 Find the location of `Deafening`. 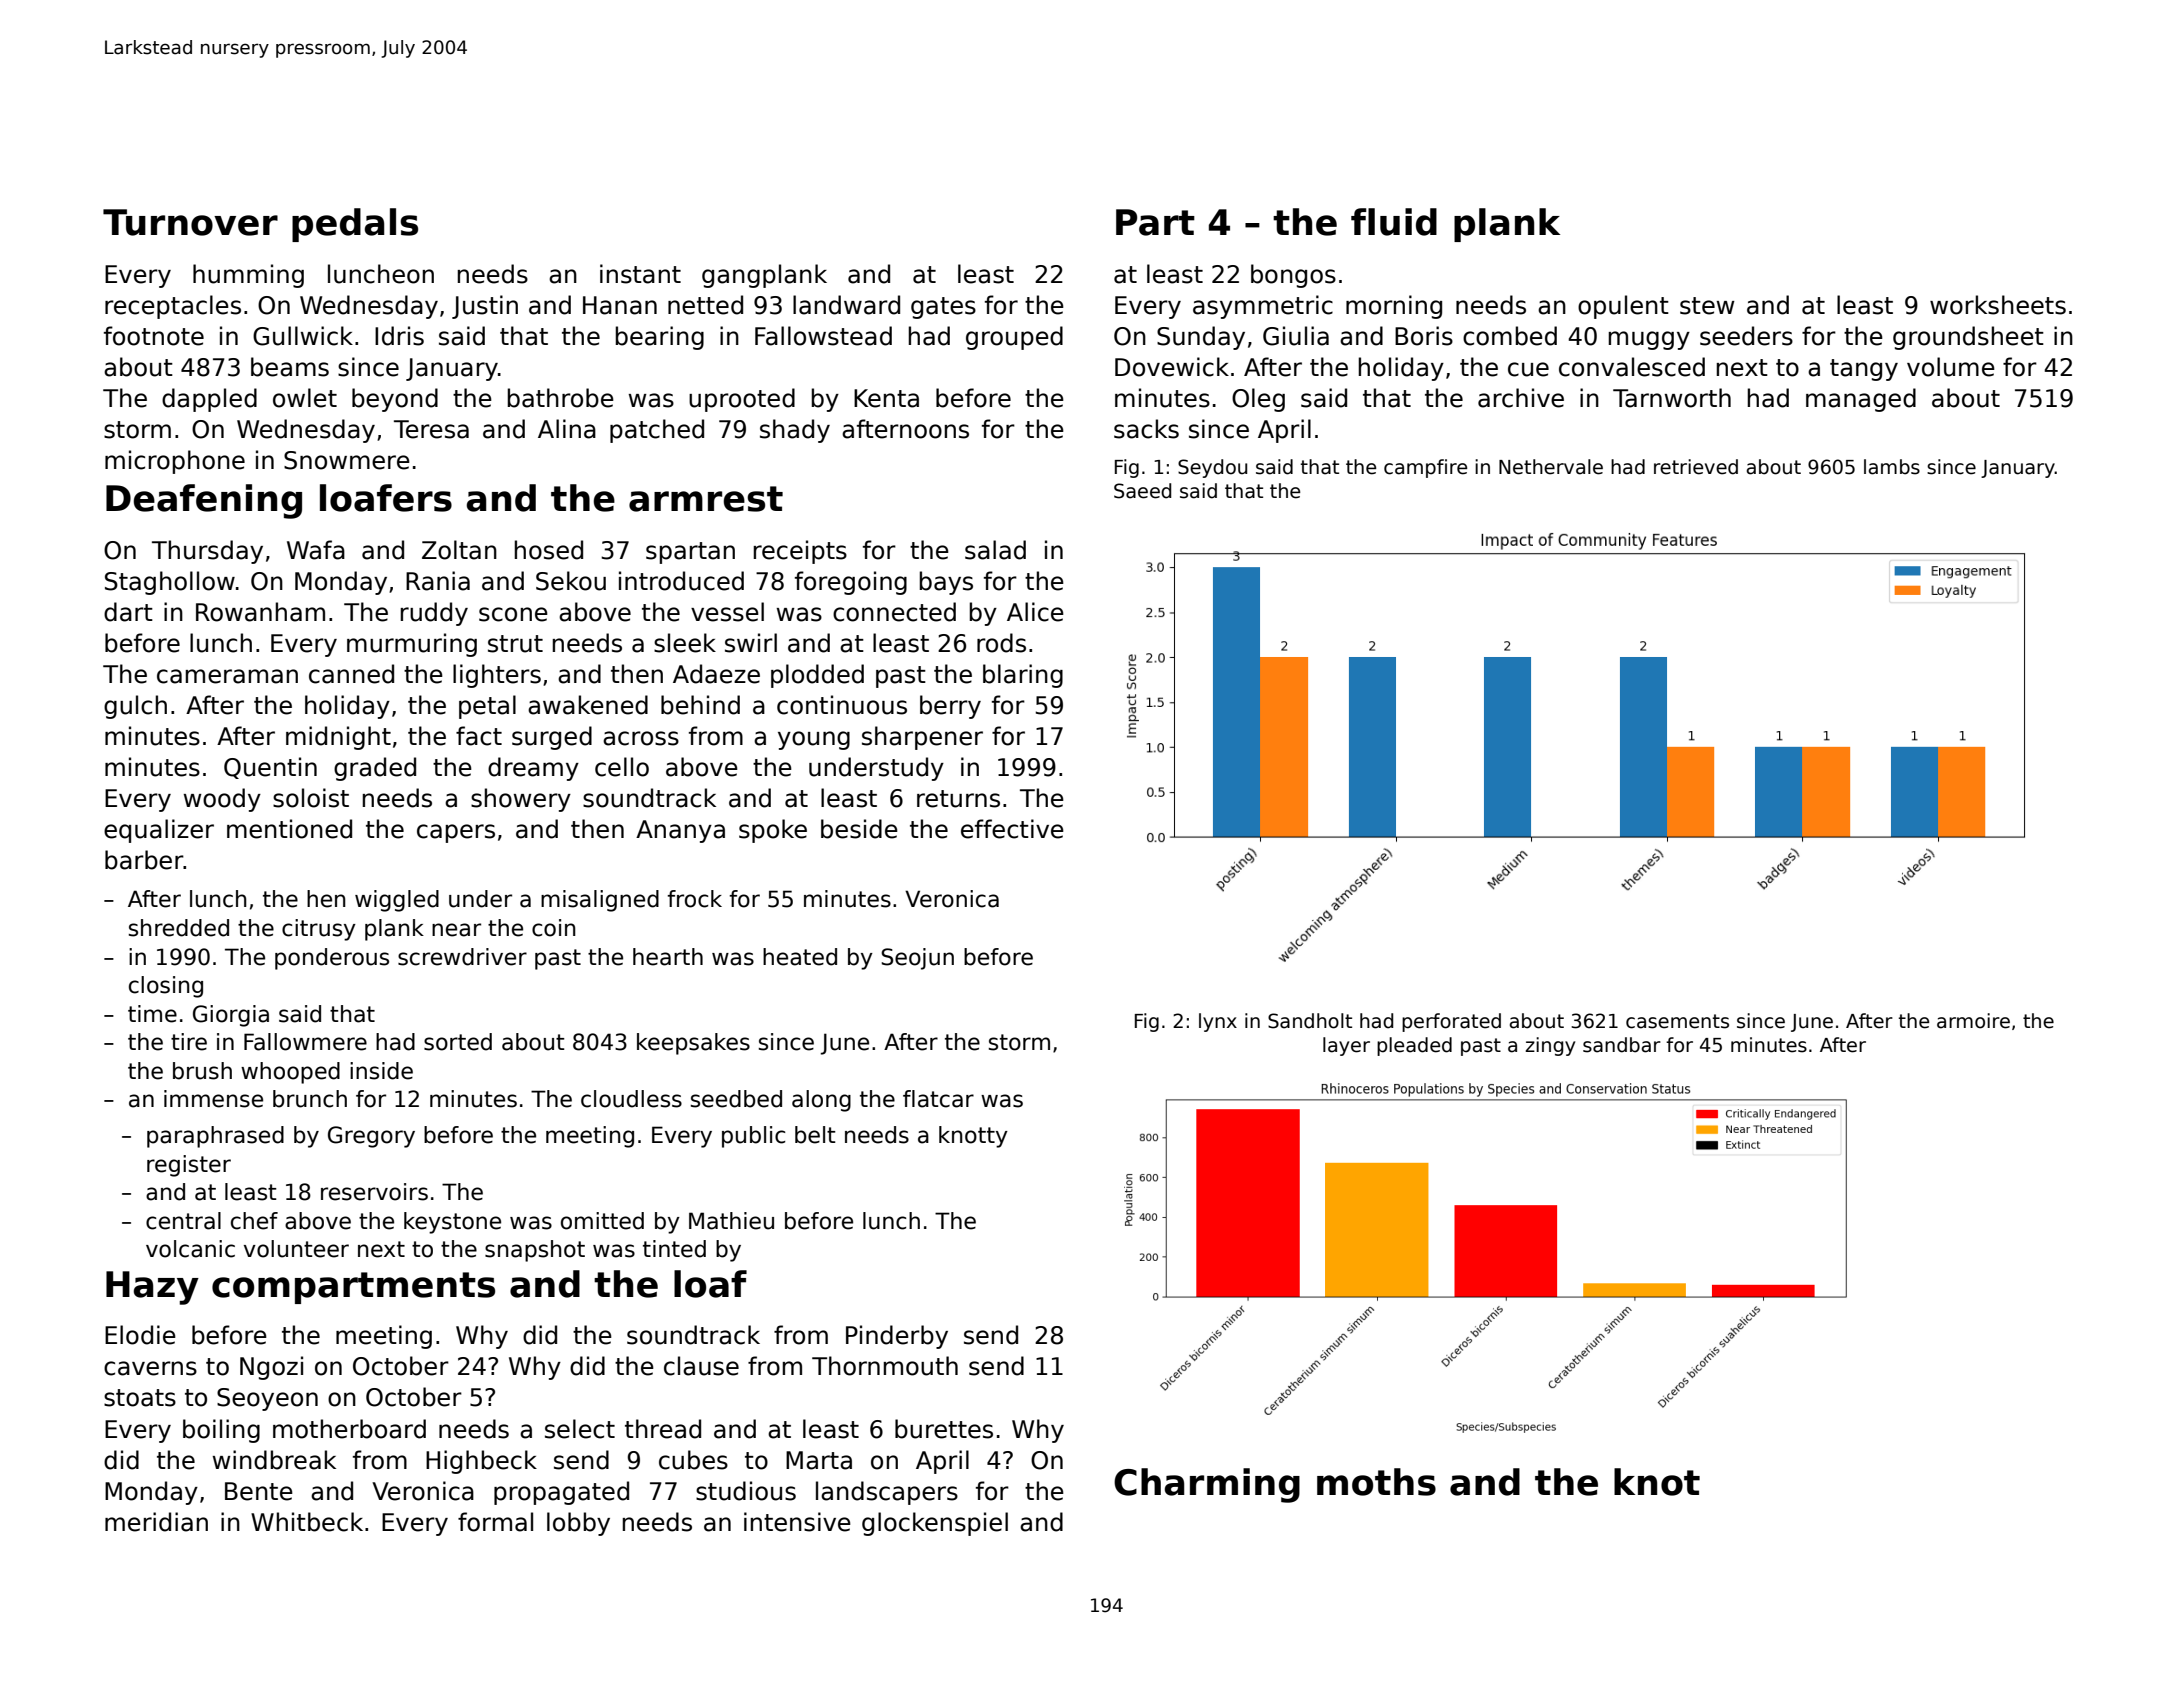

Deafening is located at coordinates (204, 501).
